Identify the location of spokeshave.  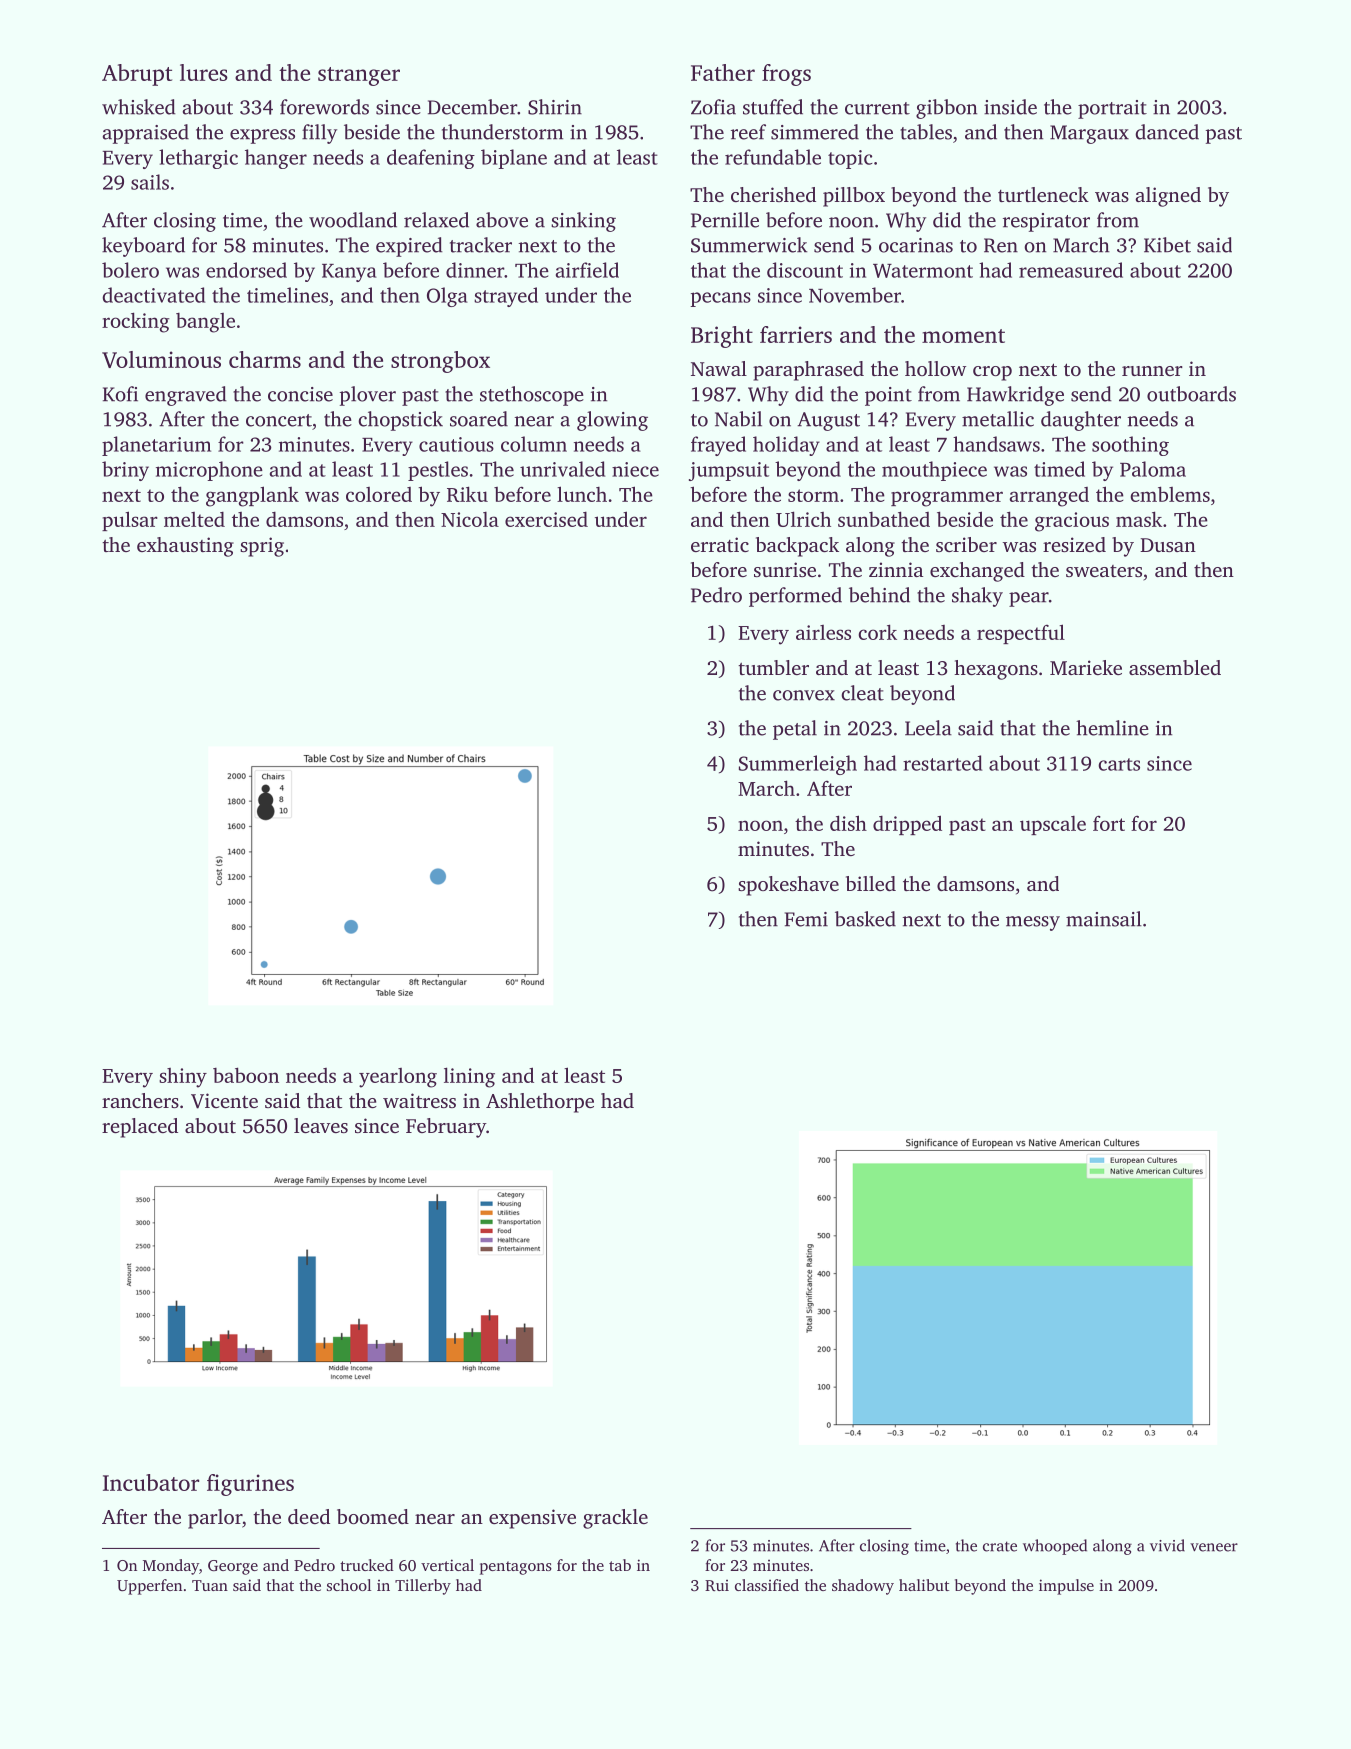
(788, 886).
